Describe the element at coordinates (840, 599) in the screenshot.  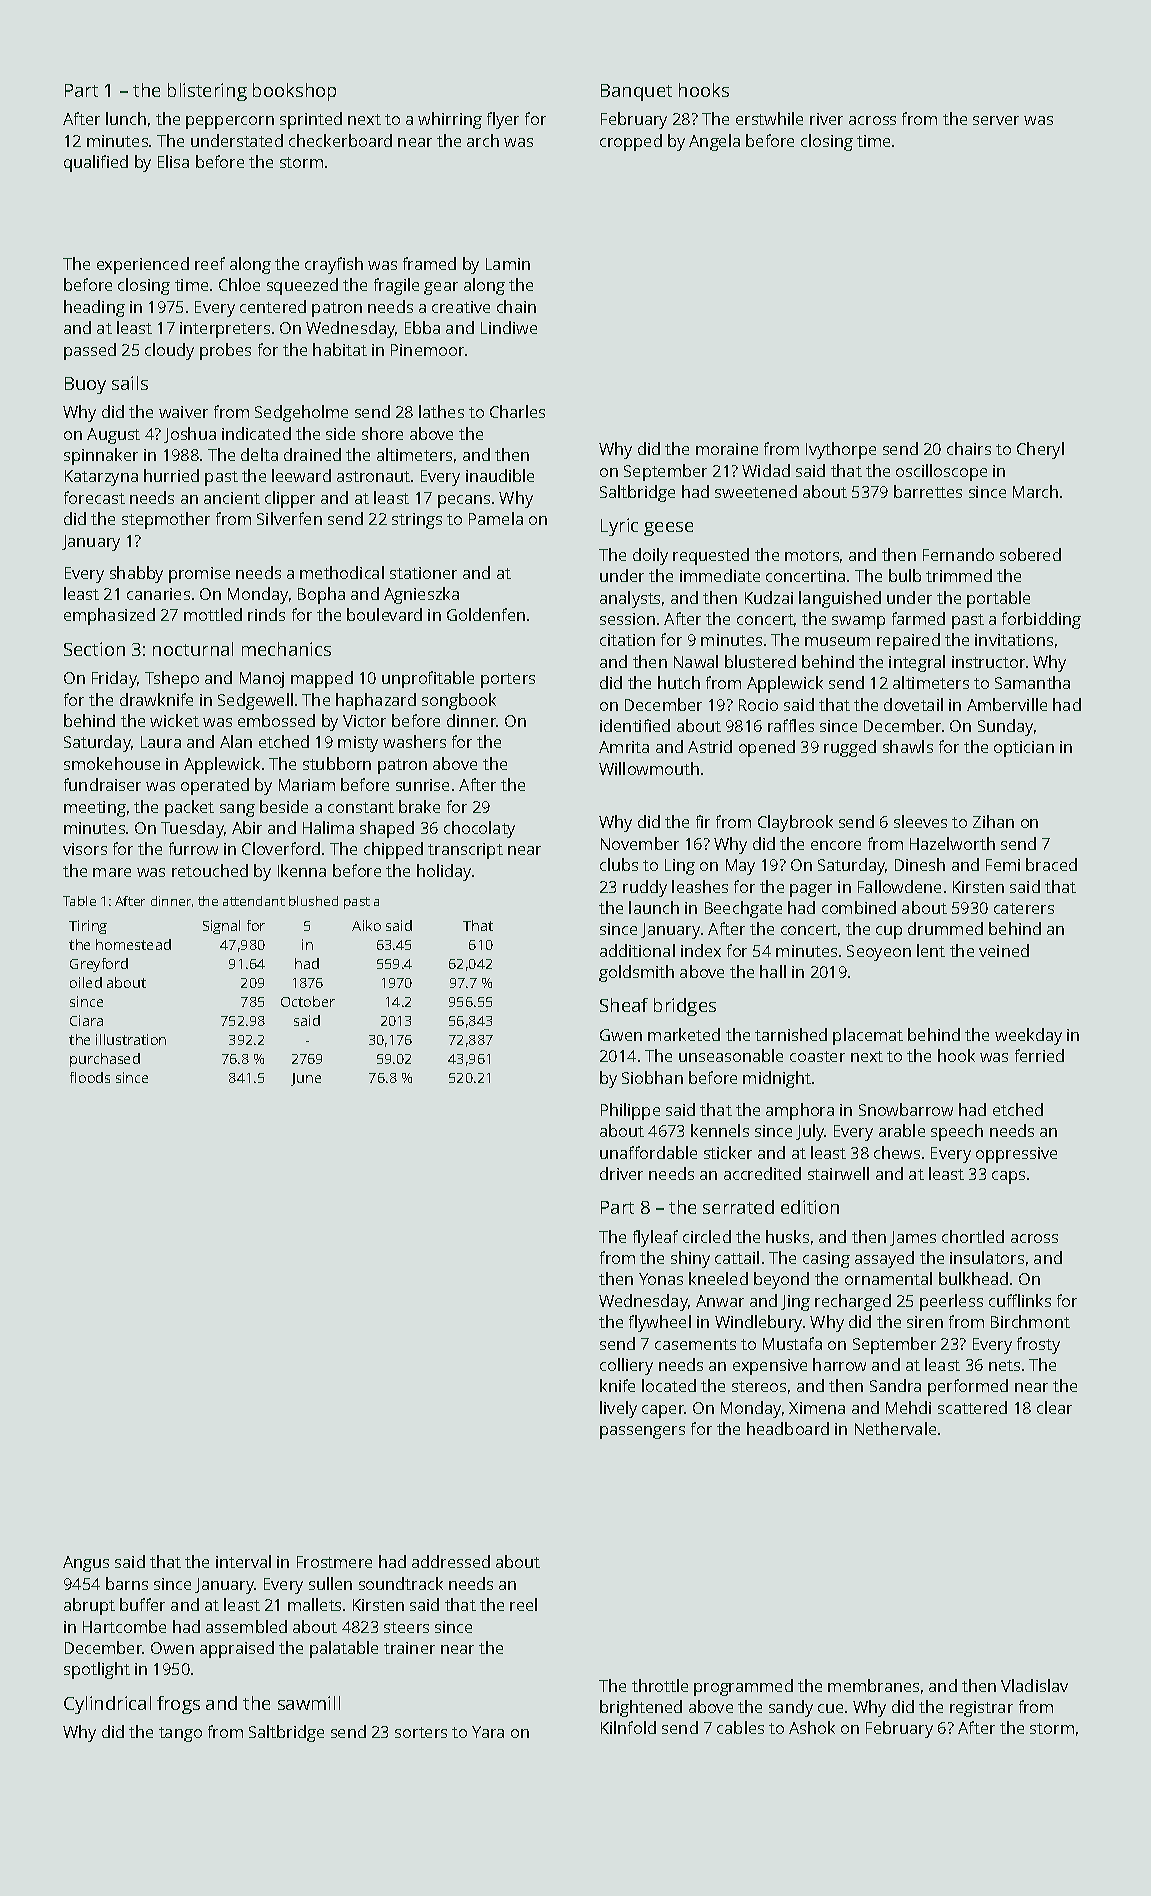
I see `languished` at that location.
